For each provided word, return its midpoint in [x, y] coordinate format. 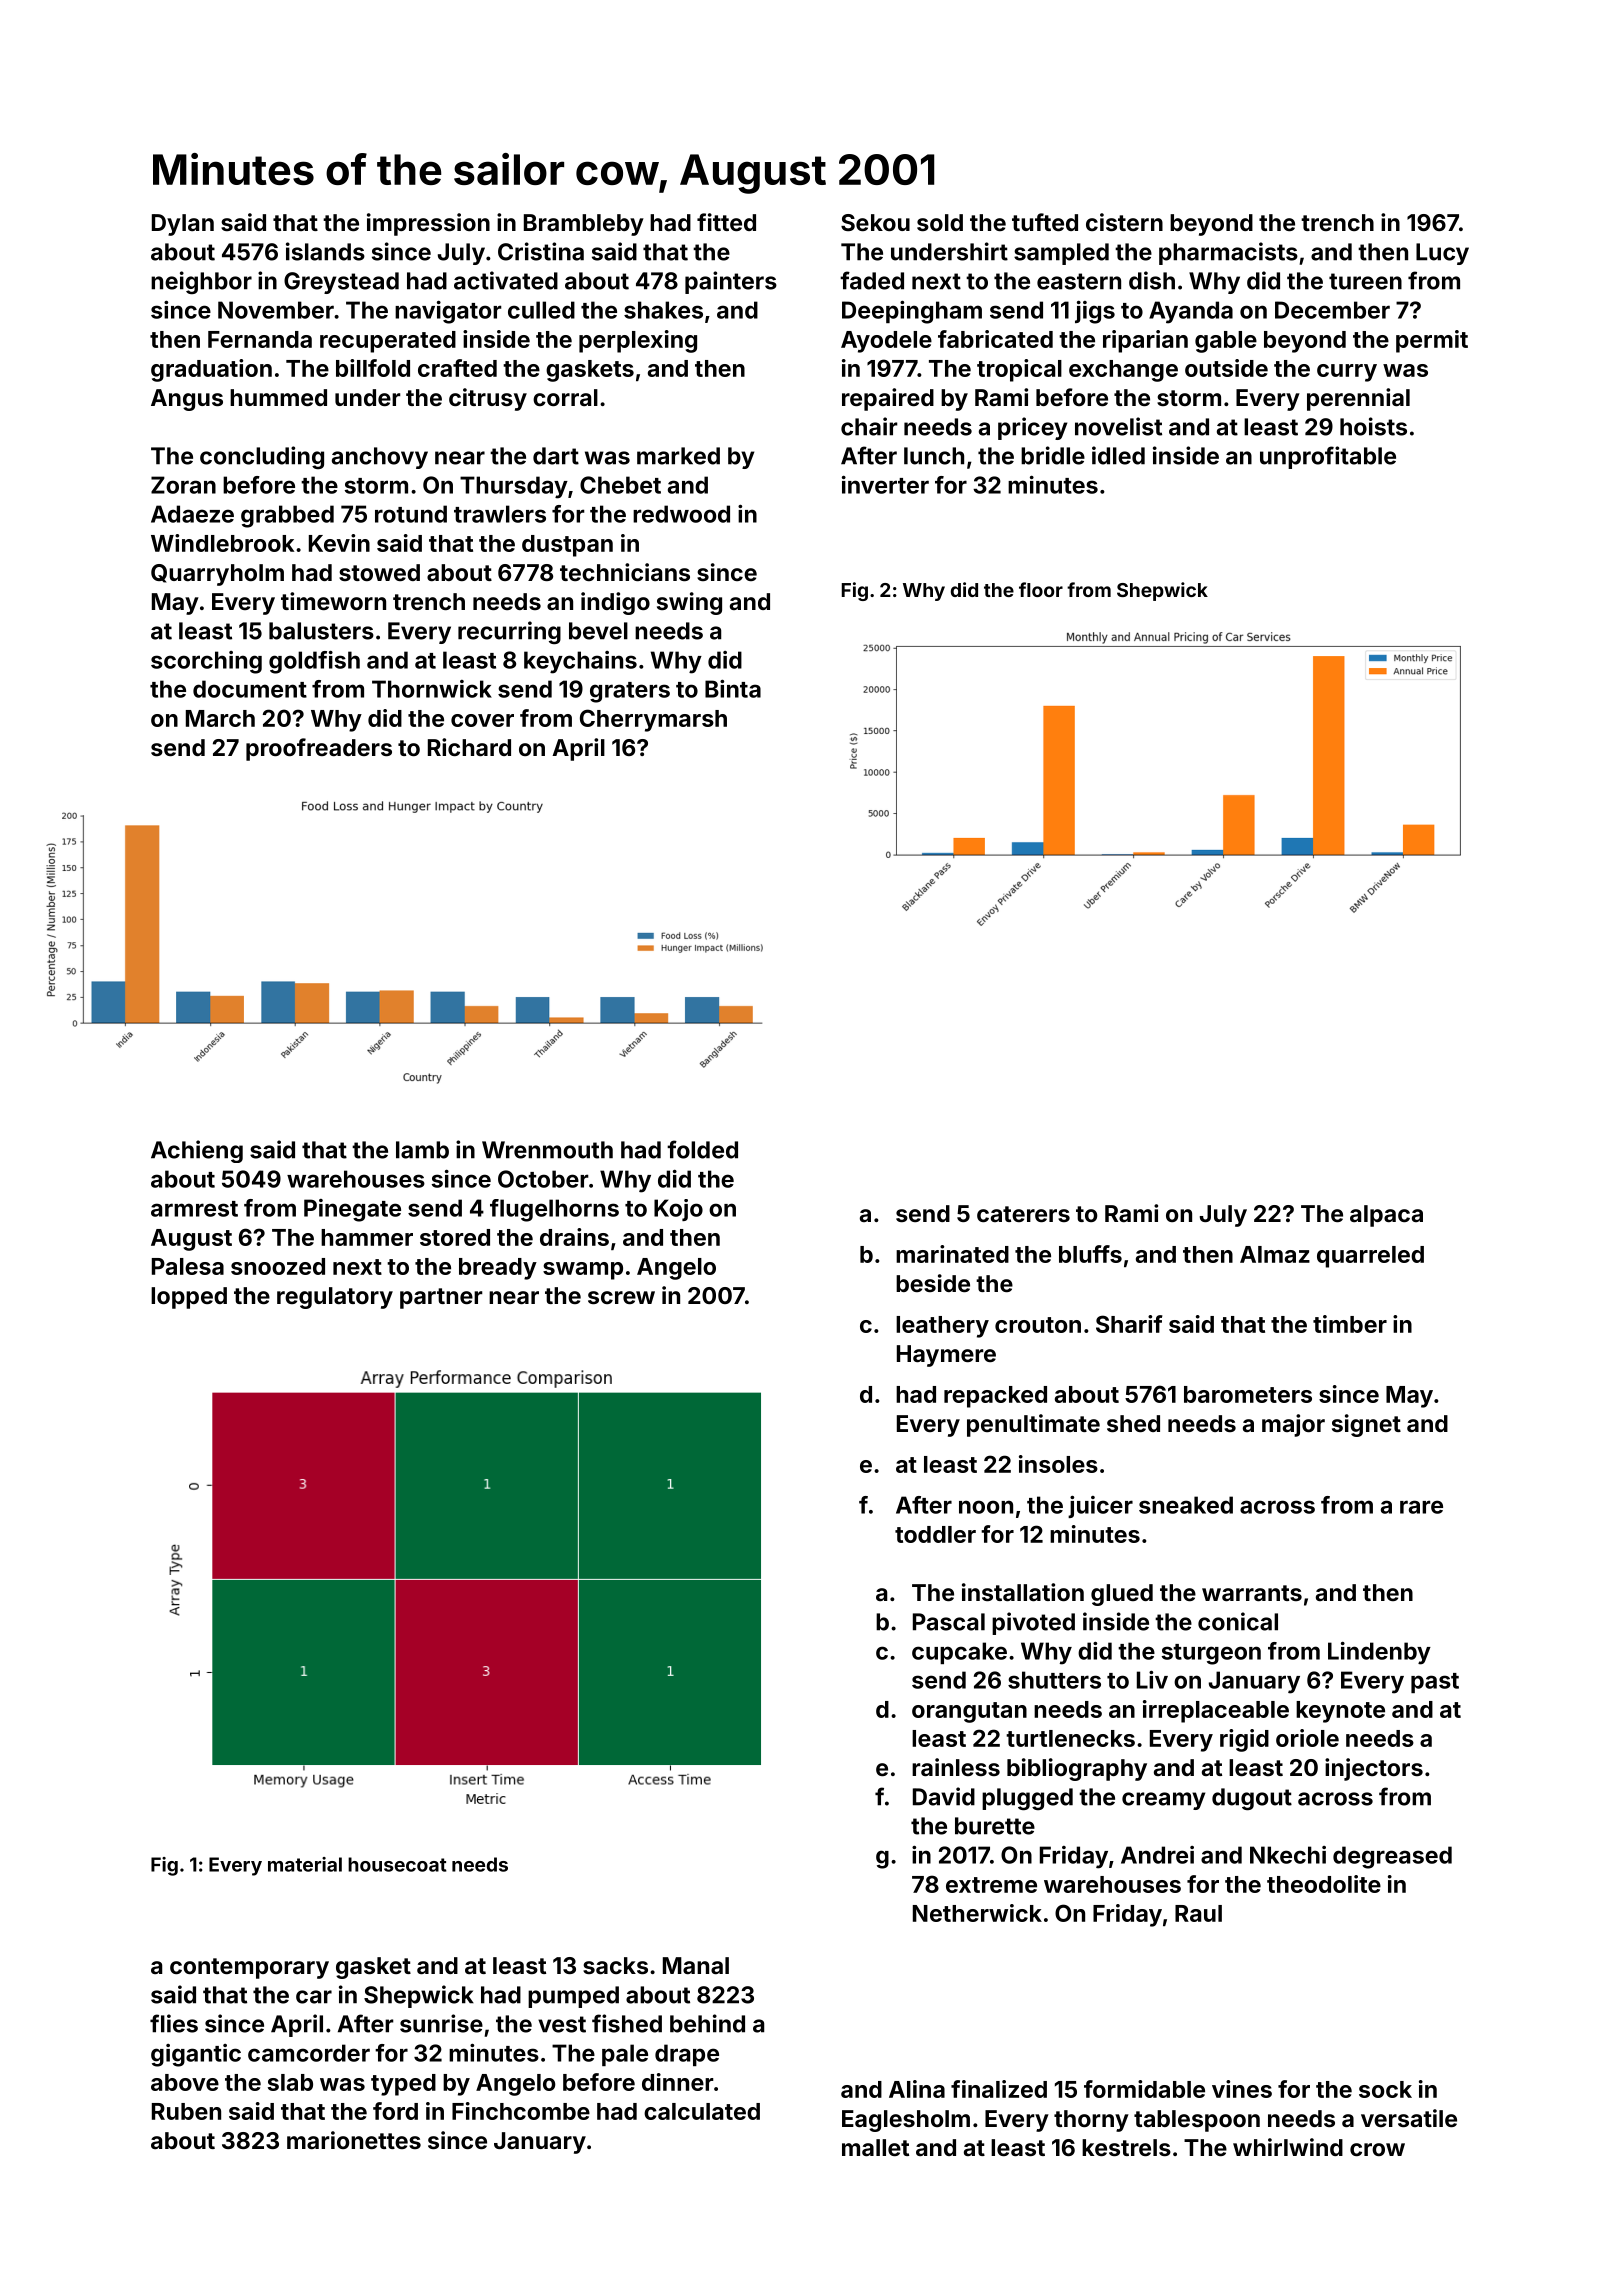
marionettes [354, 2140]
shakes [663, 310]
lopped [189, 1298]
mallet [875, 2147]
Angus [187, 400]
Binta [733, 689]
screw [621, 1297]
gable [1226, 342]
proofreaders [319, 749]
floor [1041, 589]
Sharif [1129, 1324]
